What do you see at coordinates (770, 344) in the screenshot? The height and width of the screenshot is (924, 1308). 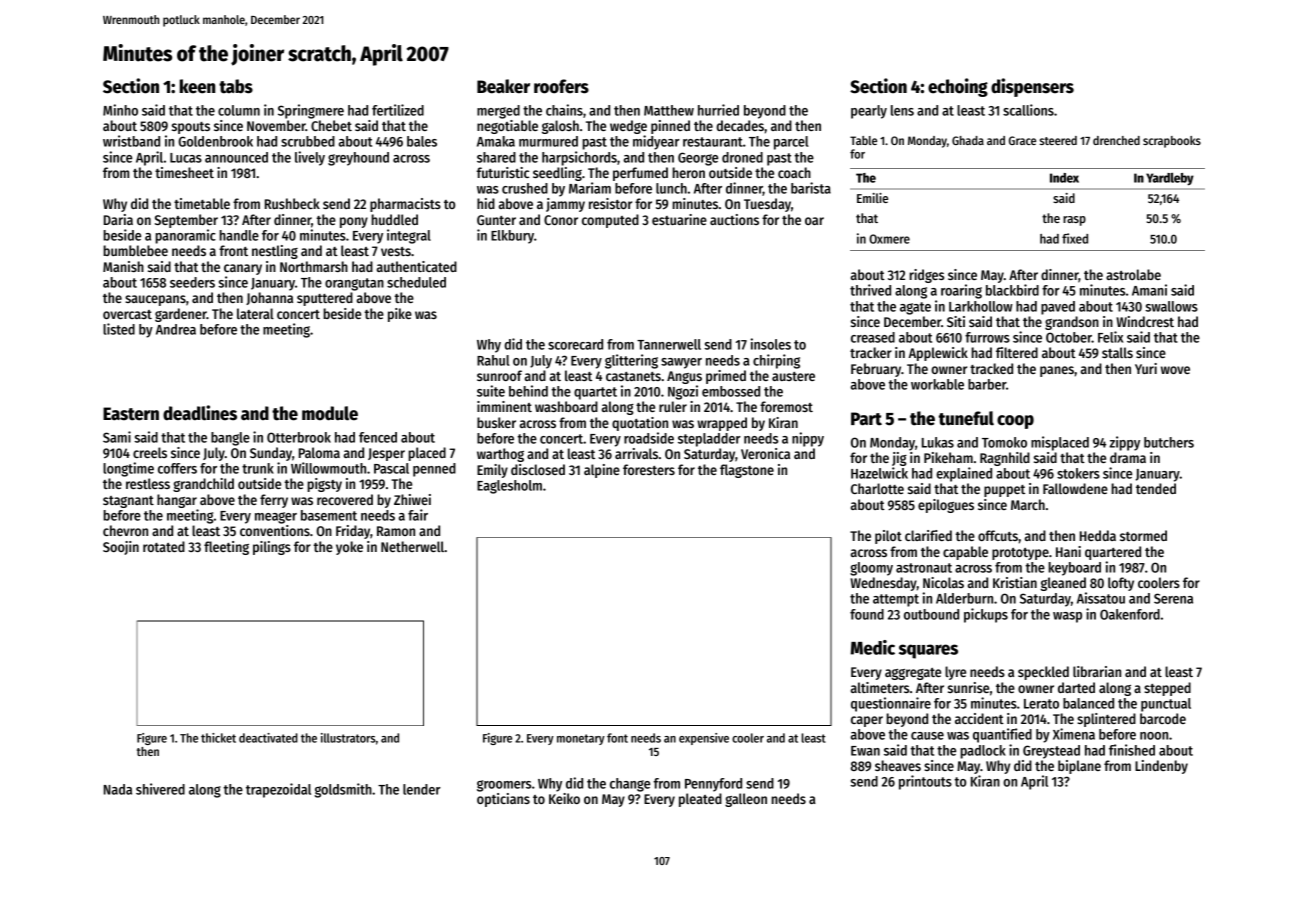 I see `insoles` at bounding box center [770, 344].
